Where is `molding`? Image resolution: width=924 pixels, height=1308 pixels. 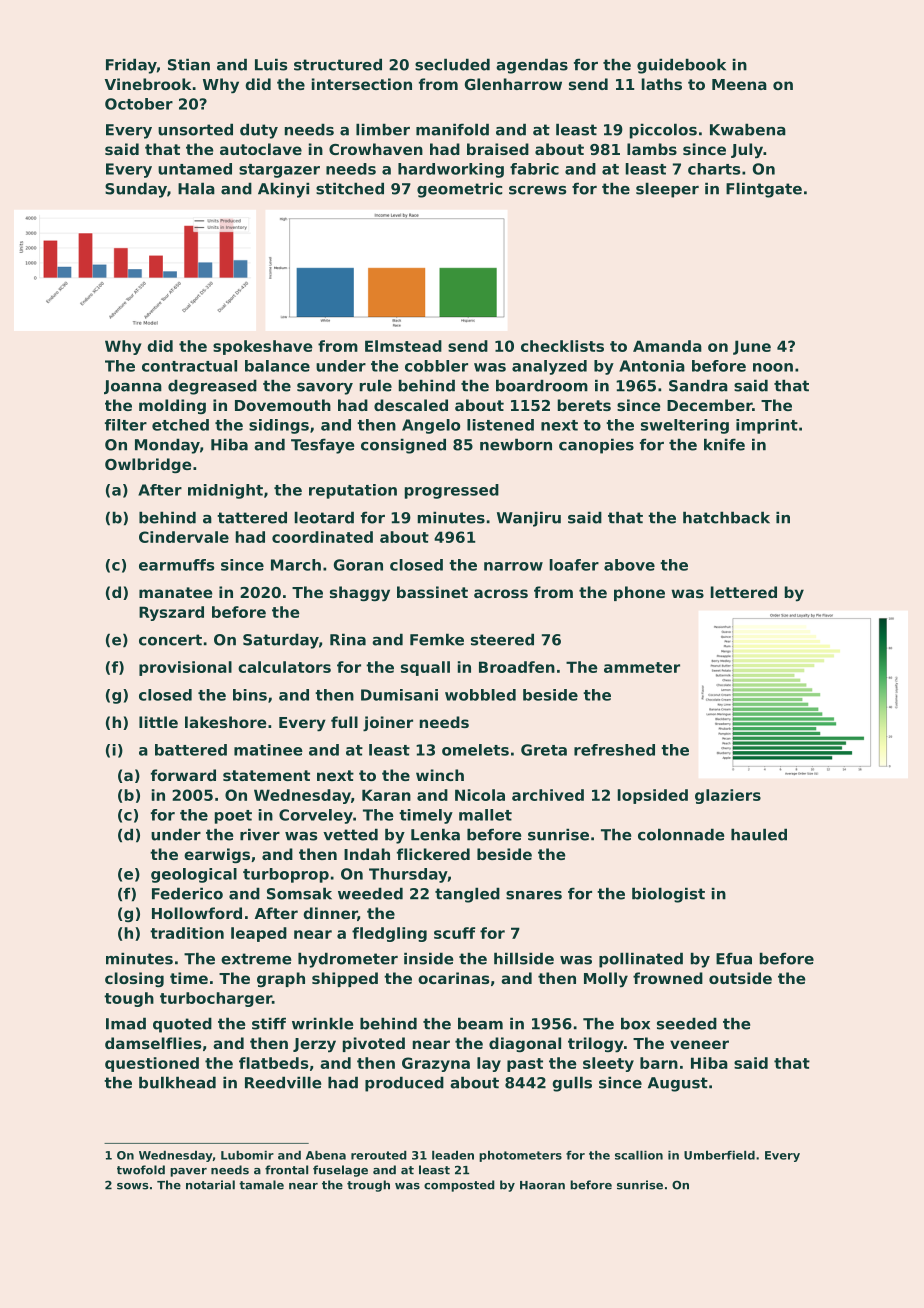
molding is located at coordinates (172, 406).
